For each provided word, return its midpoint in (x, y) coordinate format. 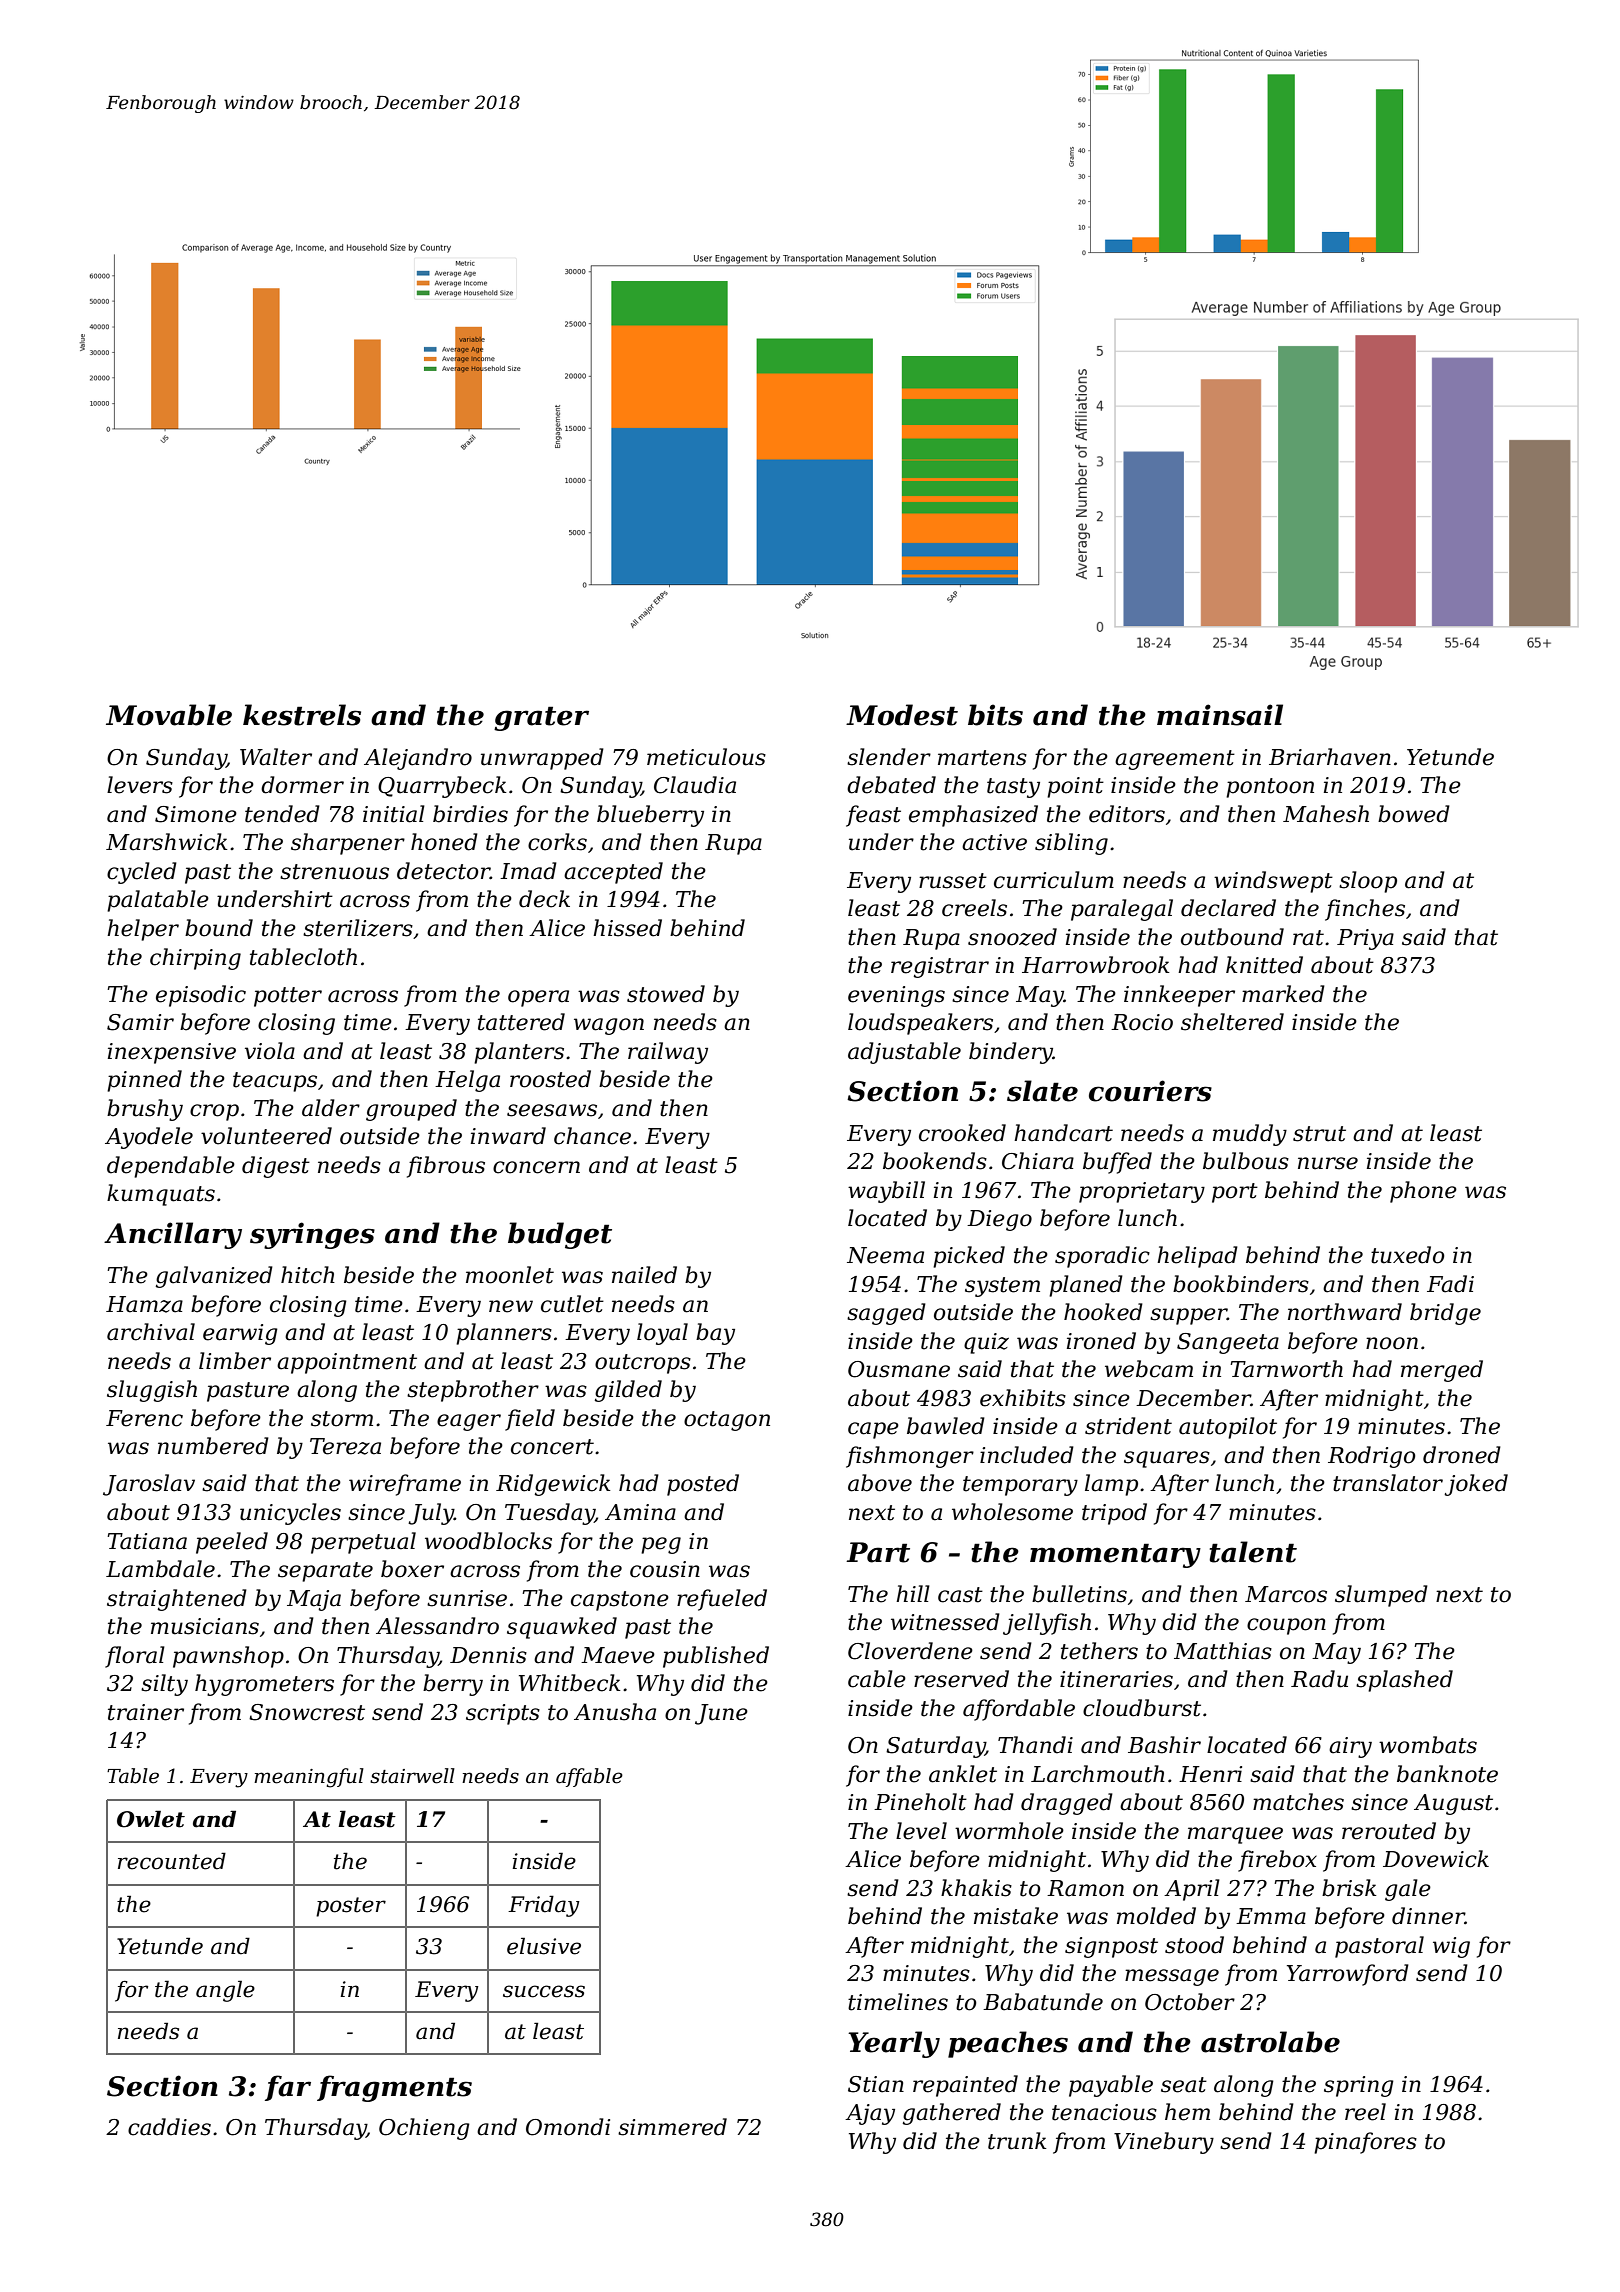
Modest (902, 715)
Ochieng (424, 2129)
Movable (169, 715)
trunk (1017, 2141)
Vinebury (1164, 2143)
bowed (1414, 814)
